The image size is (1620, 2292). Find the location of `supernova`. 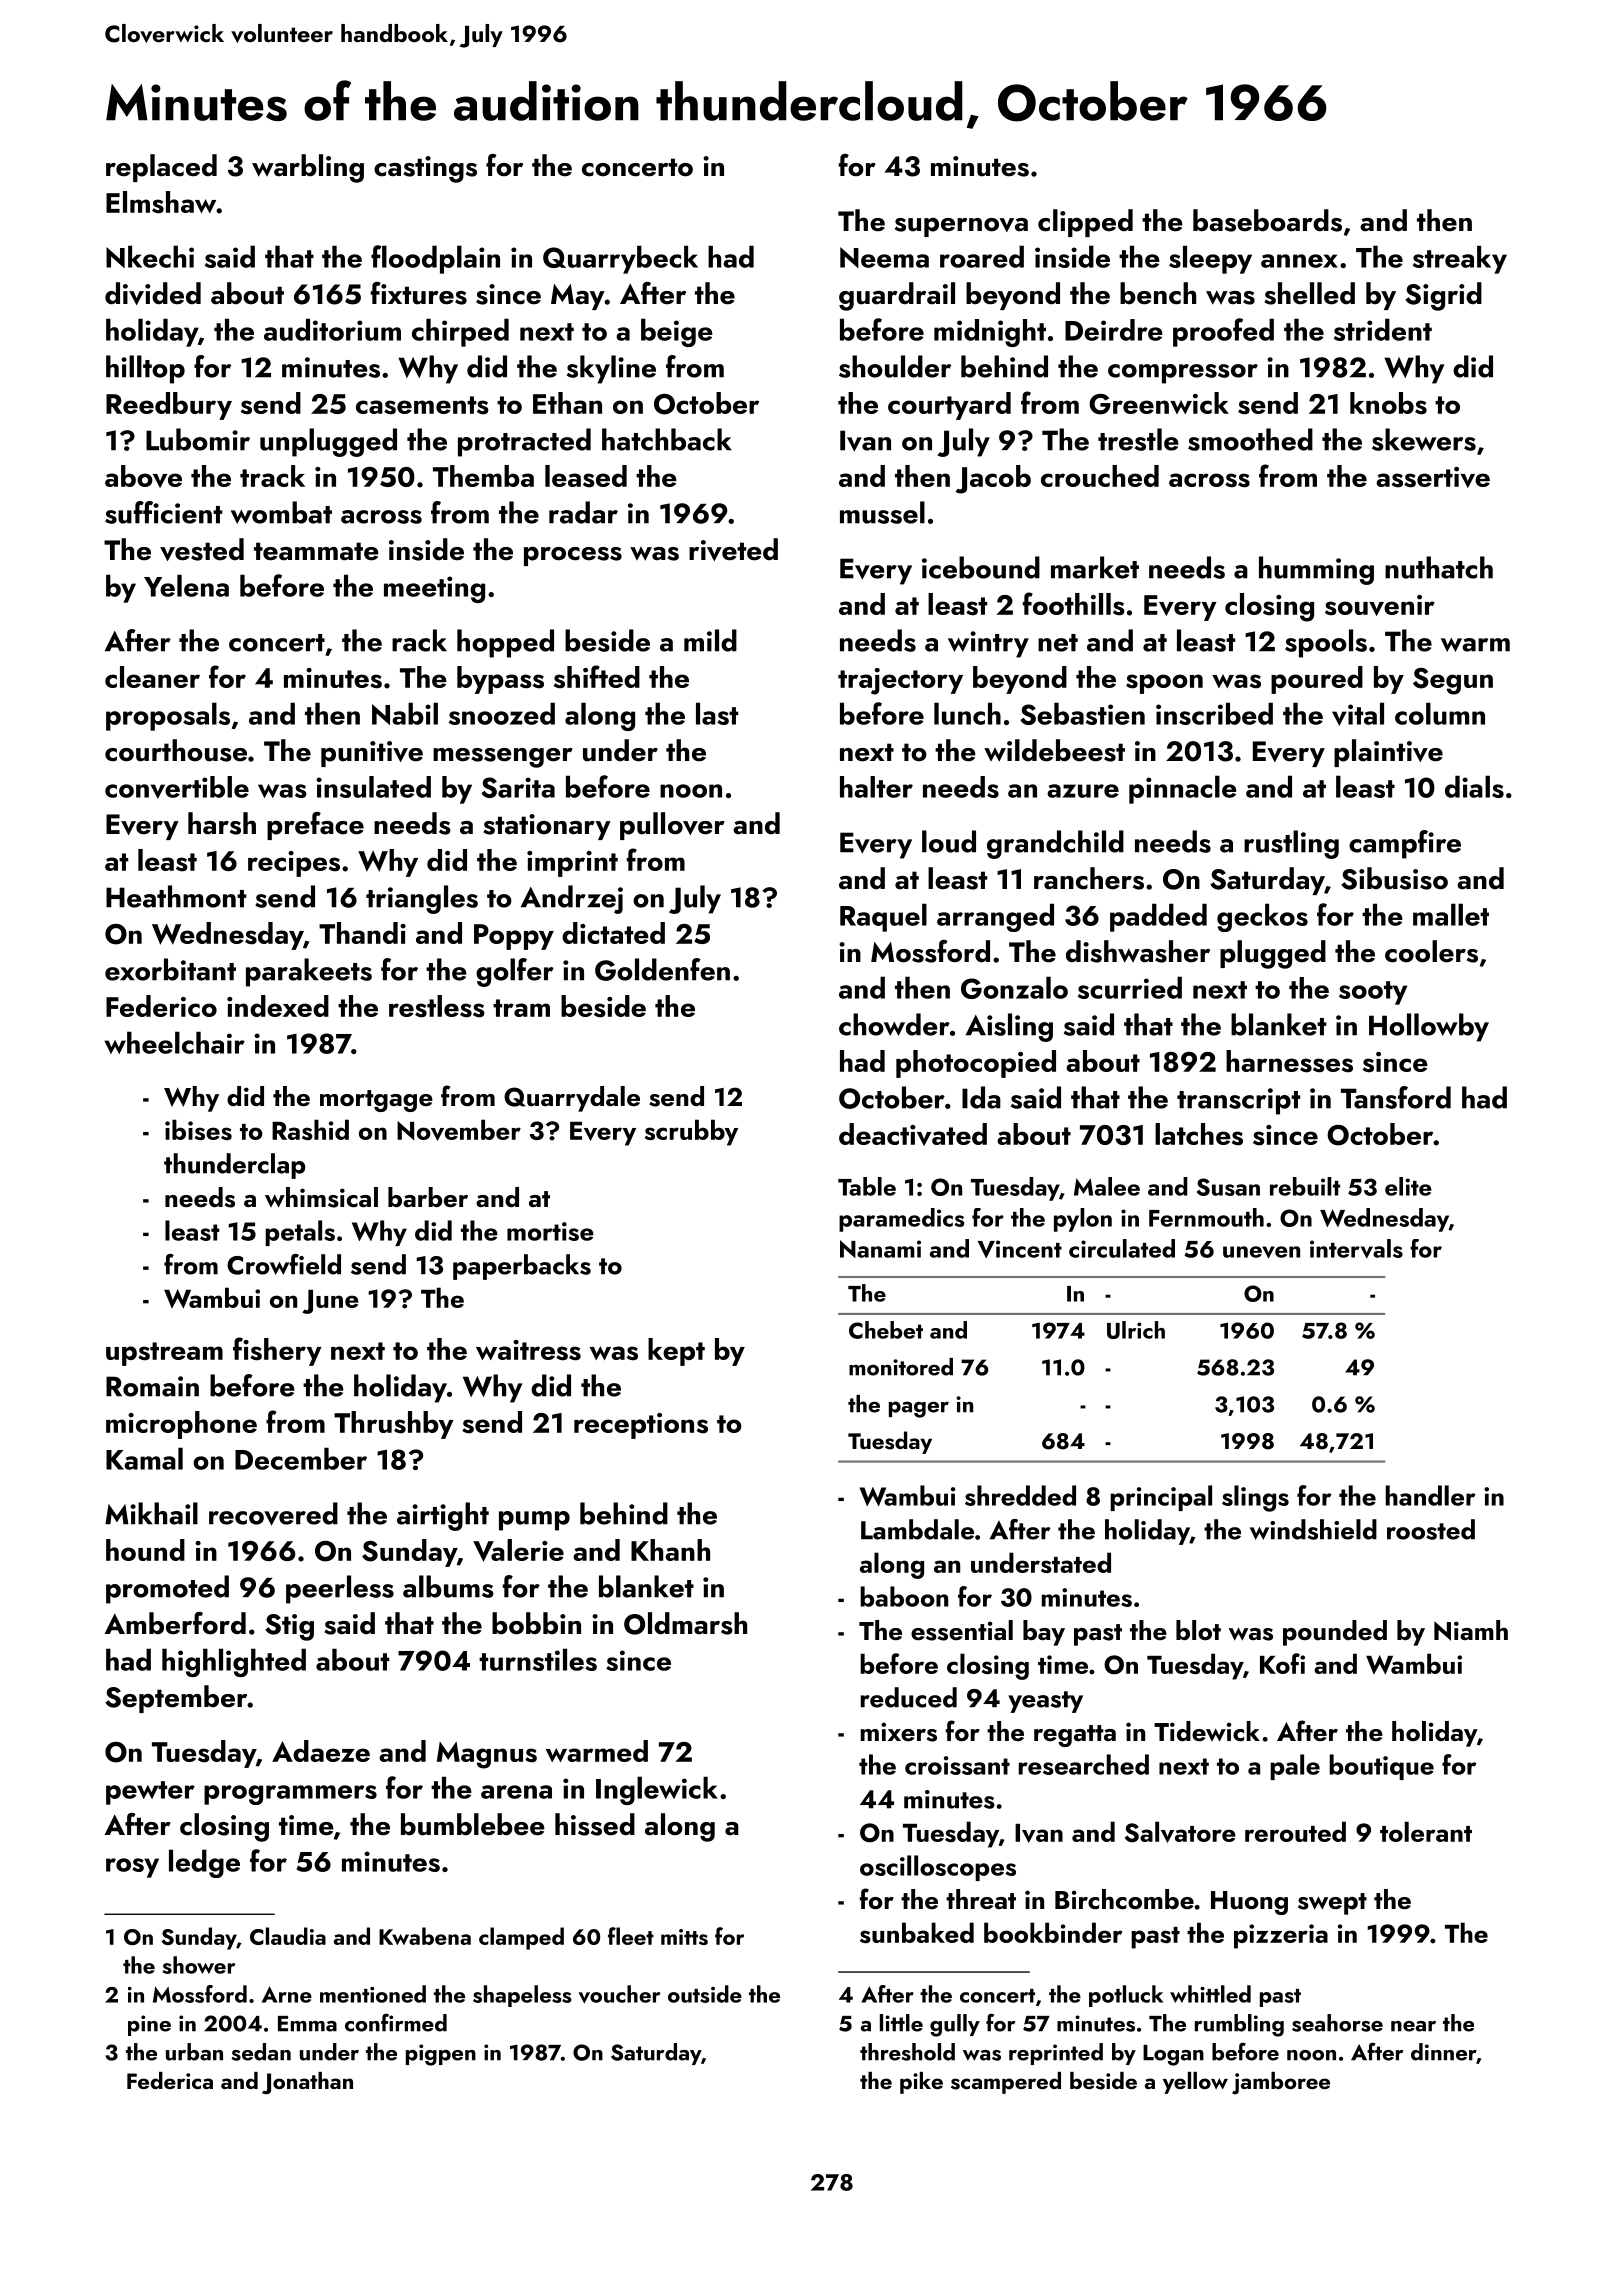

supernova is located at coordinates (961, 227).
